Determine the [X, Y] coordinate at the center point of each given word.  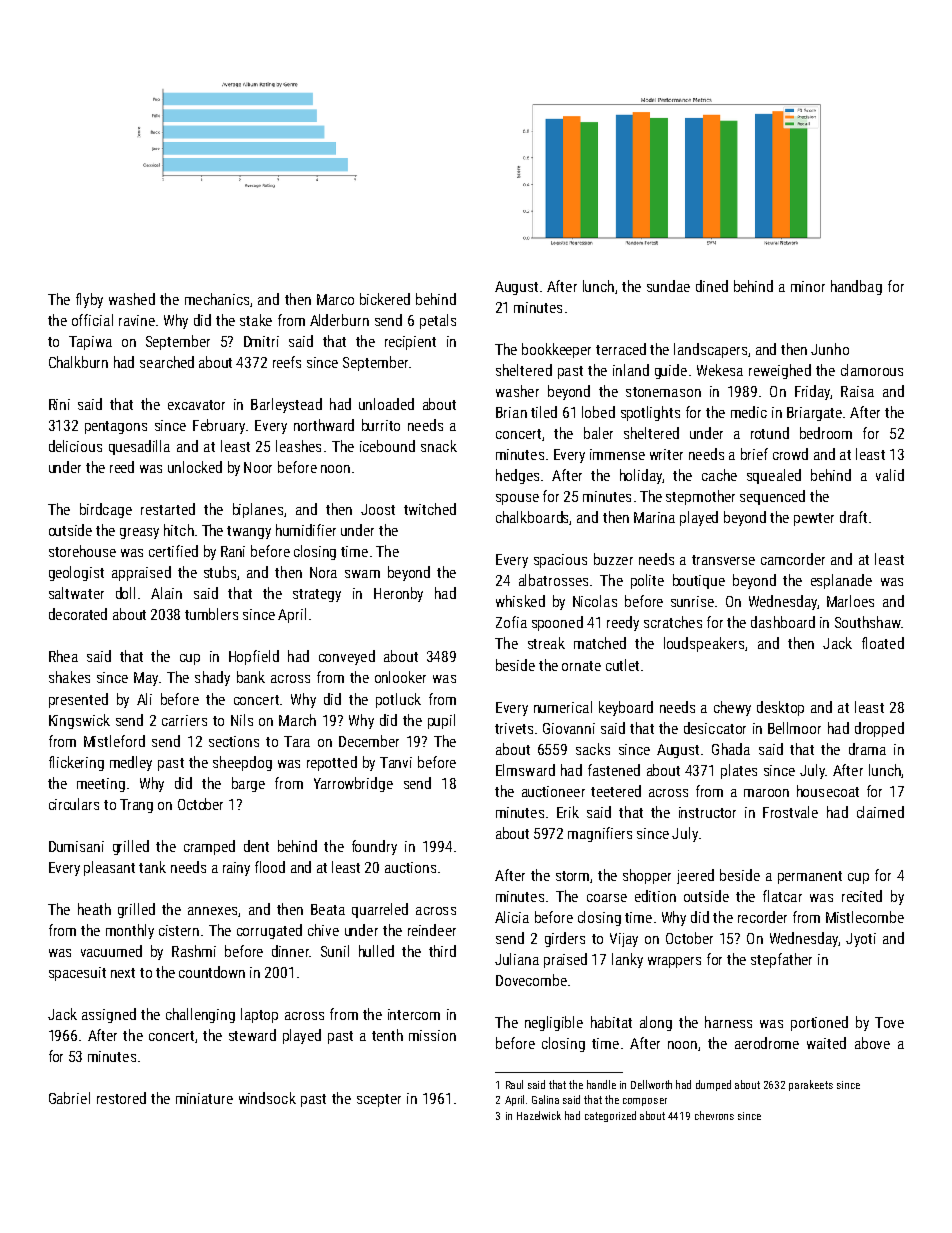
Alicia [512, 917]
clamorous [872, 370]
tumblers [211, 614]
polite [647, 581]
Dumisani [76, 846]
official [92, 320]
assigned [109, 1015]
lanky [627, 960]
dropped [879, 729]
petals [438, 321]
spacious [560, 561]
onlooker [400, 677]
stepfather [781, 960]
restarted [168, 509]
